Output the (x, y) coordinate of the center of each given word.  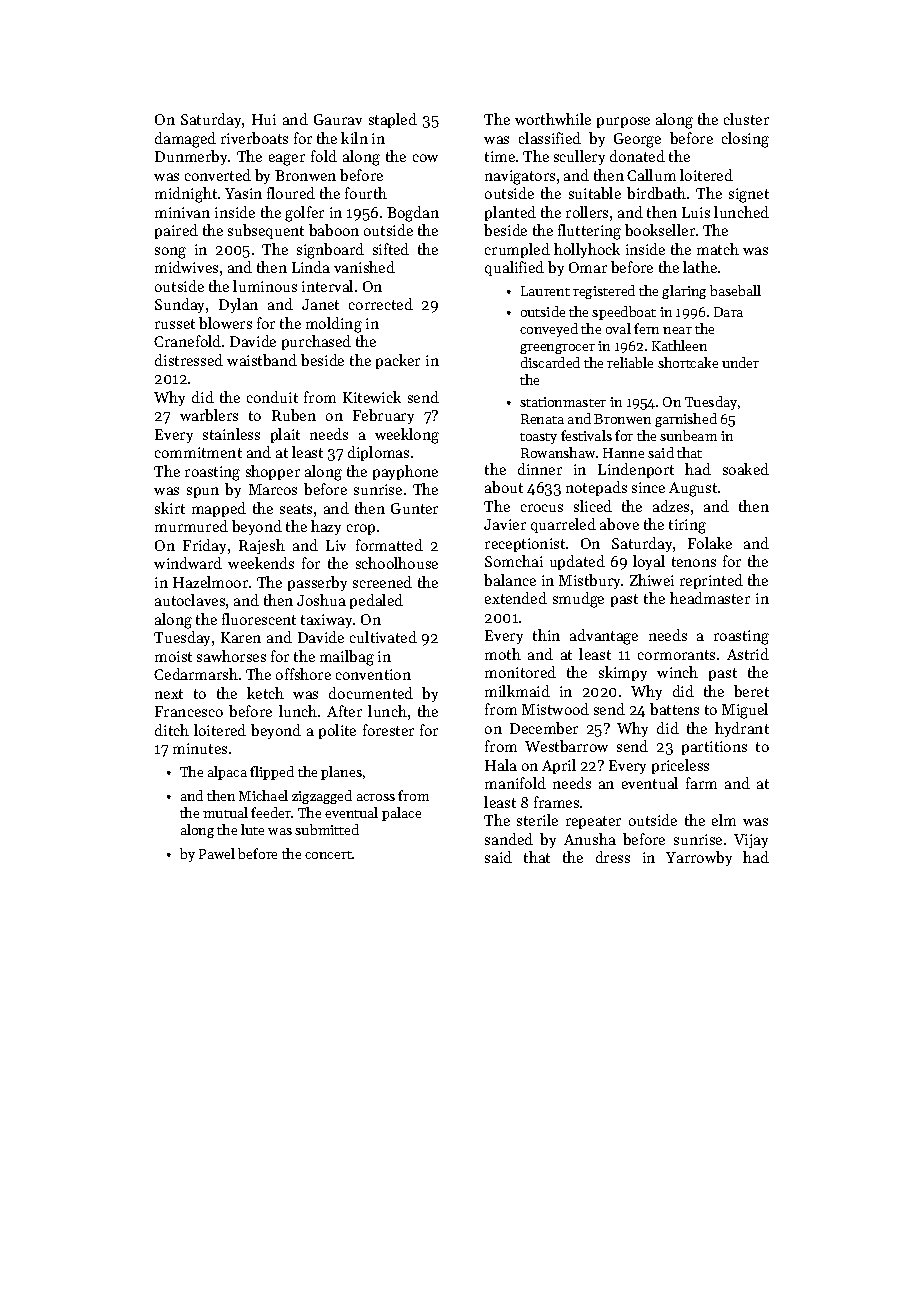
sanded (509, 839)
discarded (550, 362)
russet (175, 324)
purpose (623, 122)
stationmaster (563, 402)
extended (516, 598)
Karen (241, 637)
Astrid (748, 654)
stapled (393, 120)
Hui (264, 119)
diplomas (378, 453)
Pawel (217, 853)
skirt (170, 508)
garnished (686, 420)
